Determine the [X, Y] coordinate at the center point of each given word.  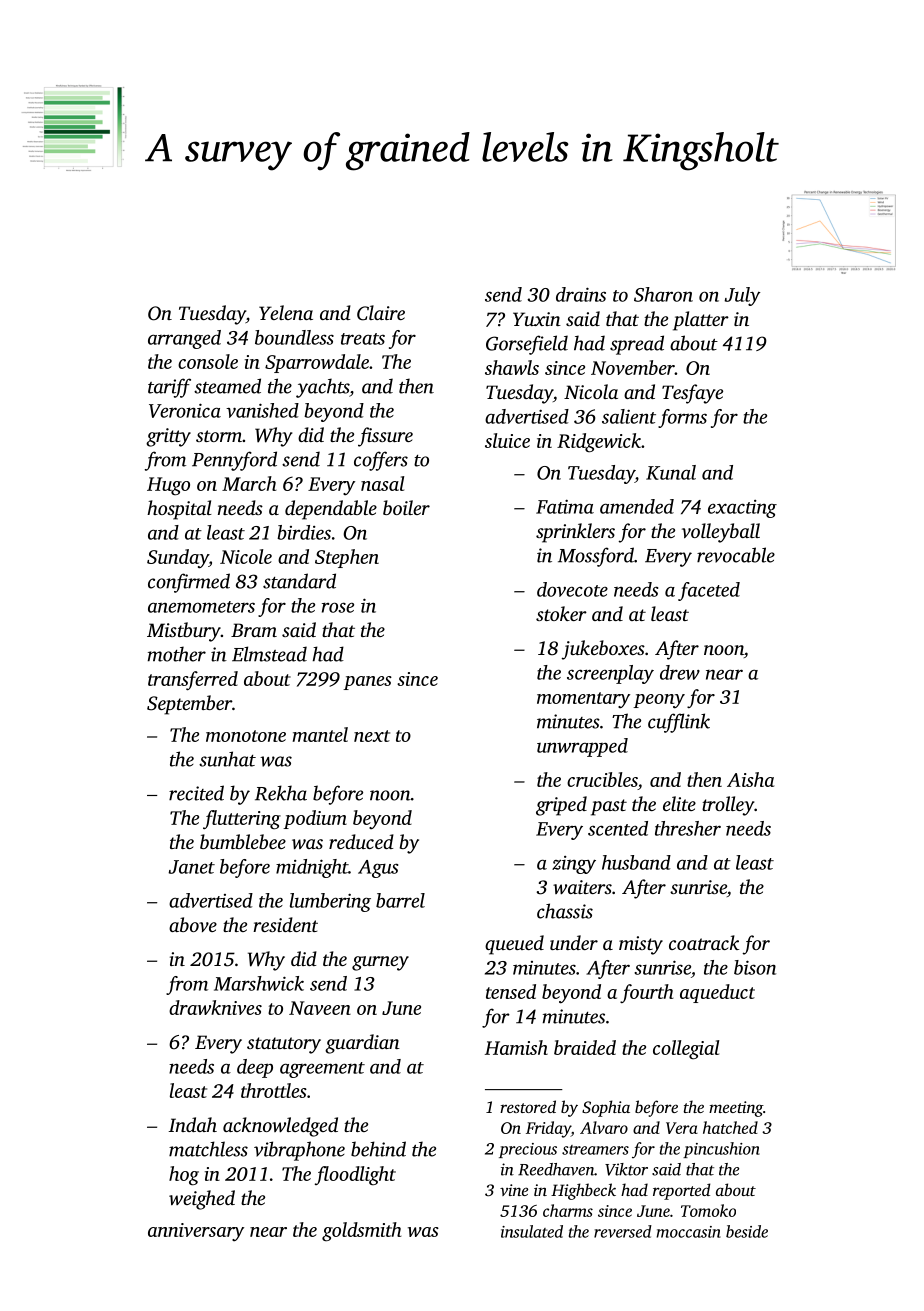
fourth [646, 993]
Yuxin [537, 319]
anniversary [196, 1232]
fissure [385, 437]
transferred [193, 680]
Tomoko [708, 1210]
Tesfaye [692, 394]
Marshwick [259, 983]
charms [568, 1210]
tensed [511, 991]
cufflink [679, 723]
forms [682, 418]
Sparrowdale [317, 363]
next [372, 736]
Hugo [168, 486]
